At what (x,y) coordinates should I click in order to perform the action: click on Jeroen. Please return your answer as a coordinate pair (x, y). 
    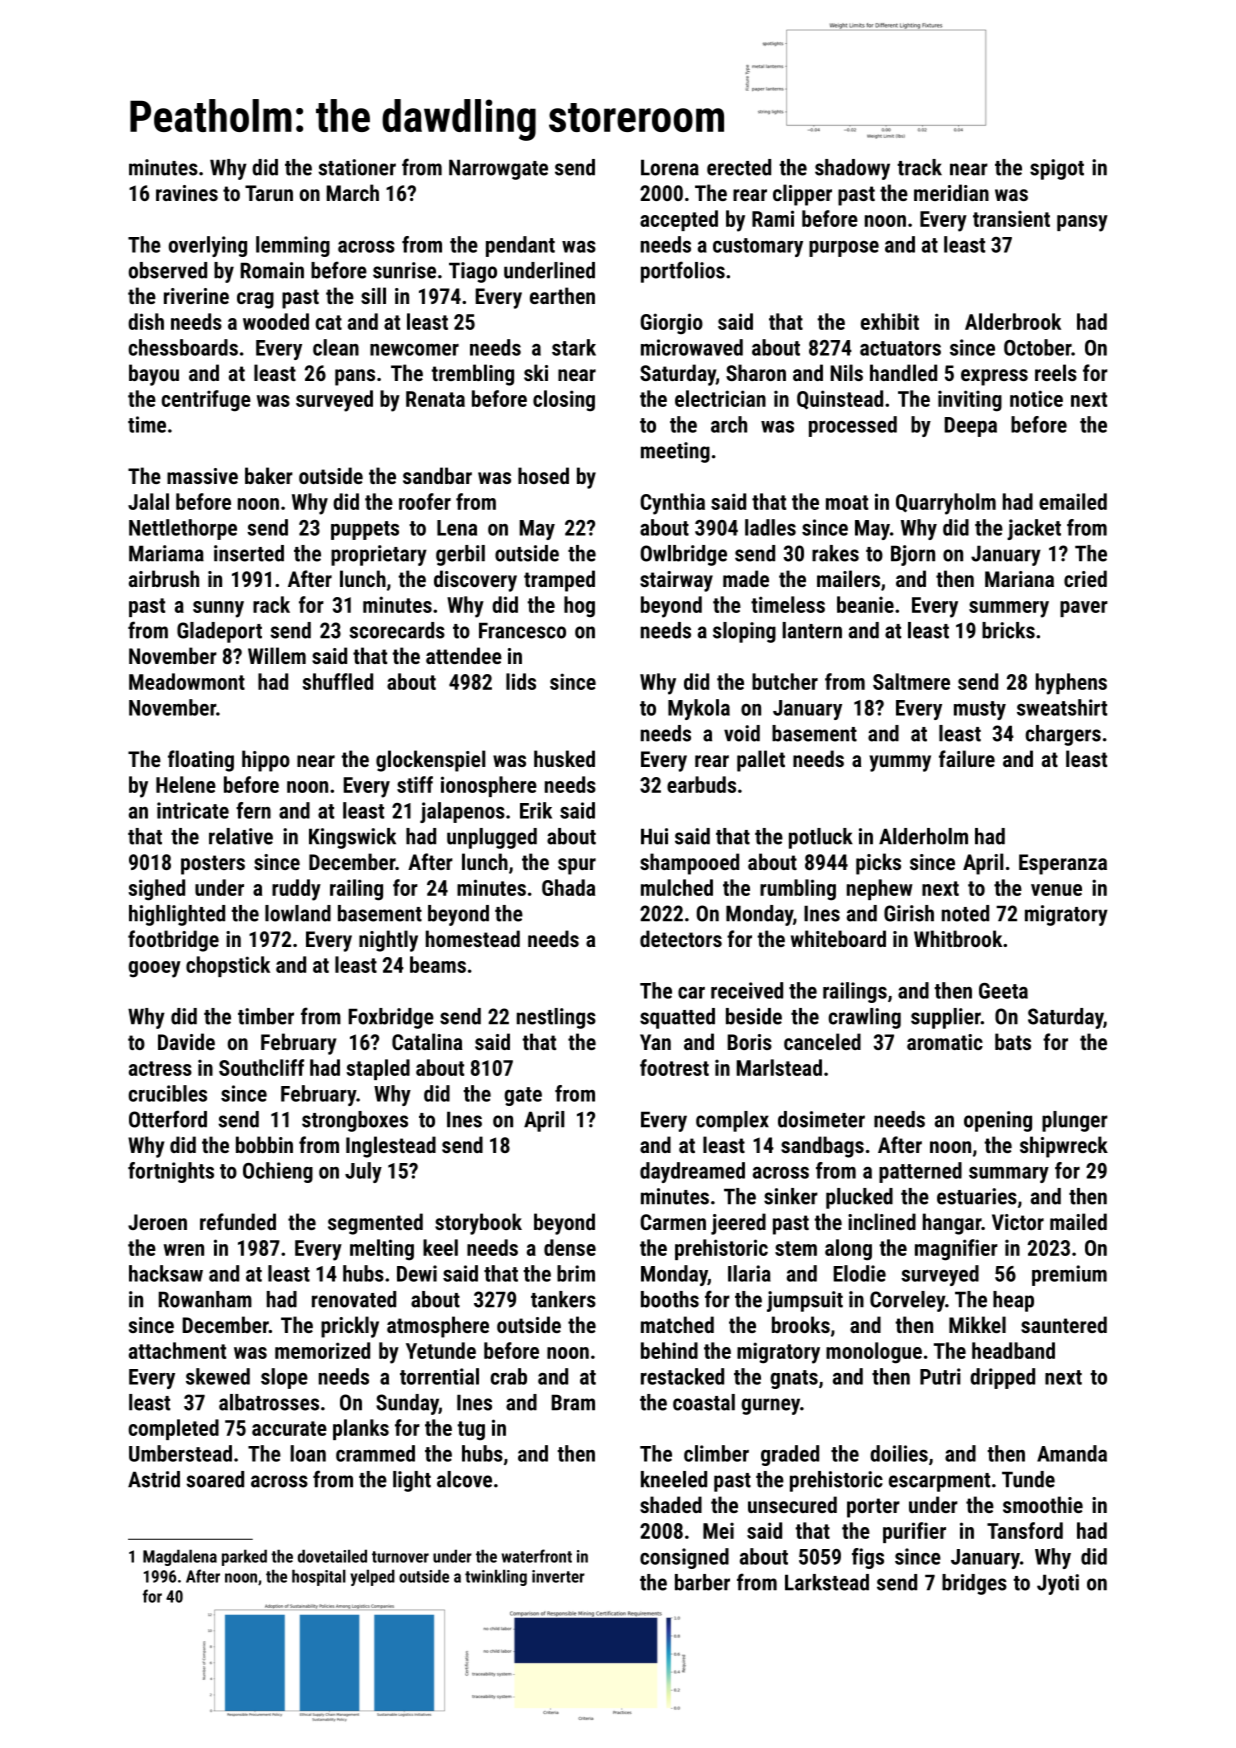
    Looking at the image, I should click on (157, 1222).
